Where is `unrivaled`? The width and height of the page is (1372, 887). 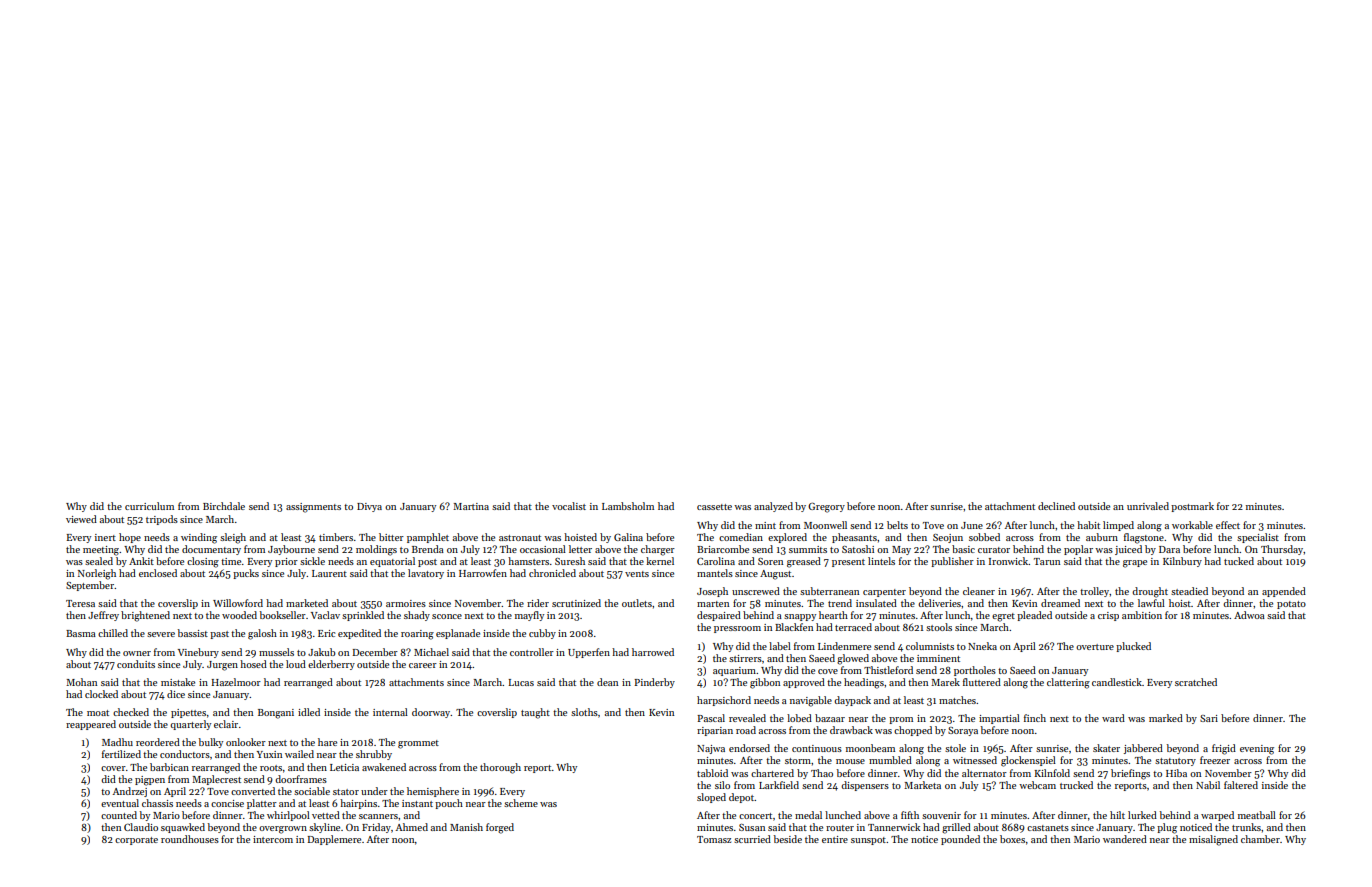 unrivaled is located at coordinates (1148, 506).
